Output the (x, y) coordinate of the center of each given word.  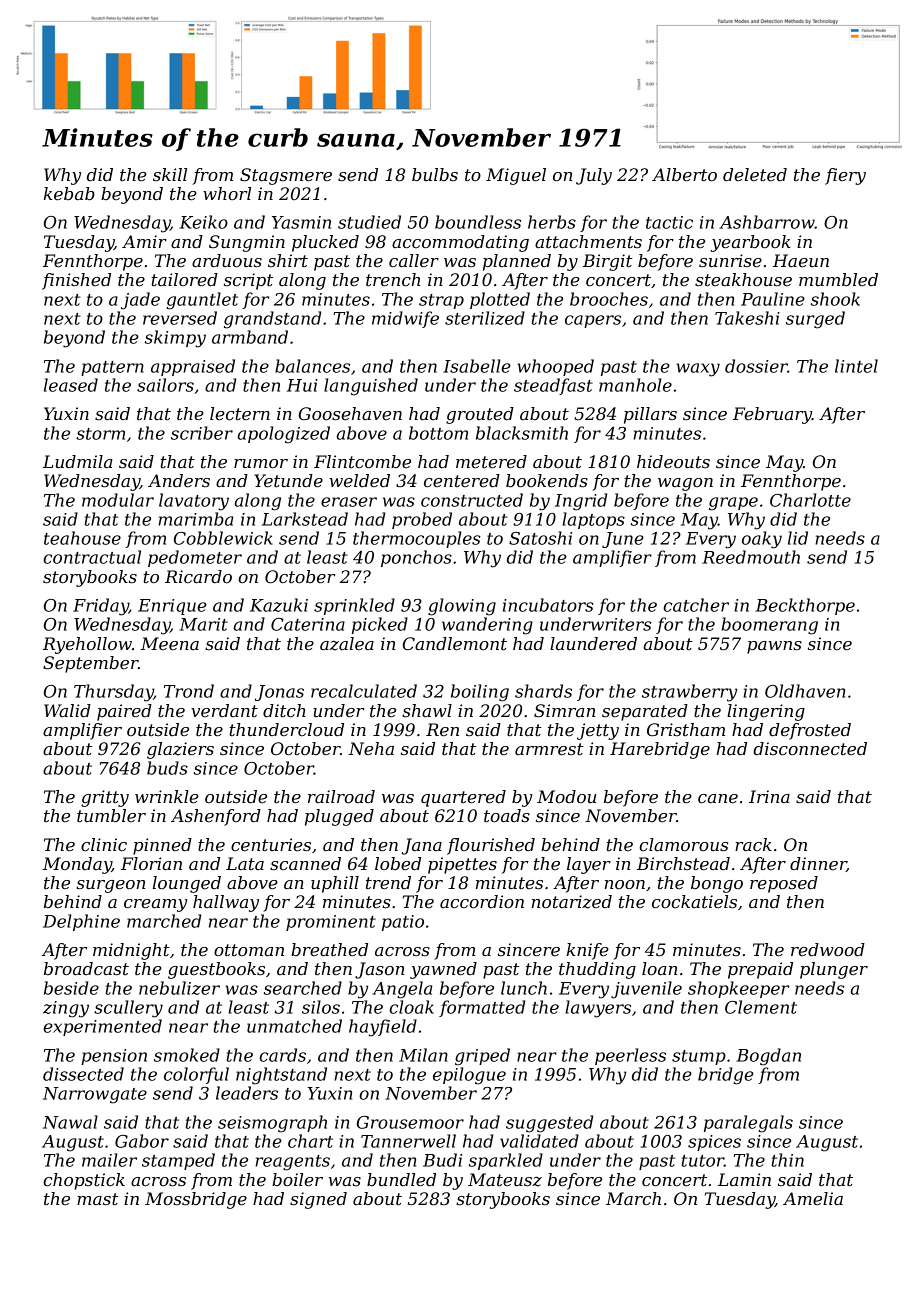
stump (699, 1057)
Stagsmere (286, 176)
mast (98, 1199)
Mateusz (505, 1180)
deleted (755, 174)
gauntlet (202, 301)
